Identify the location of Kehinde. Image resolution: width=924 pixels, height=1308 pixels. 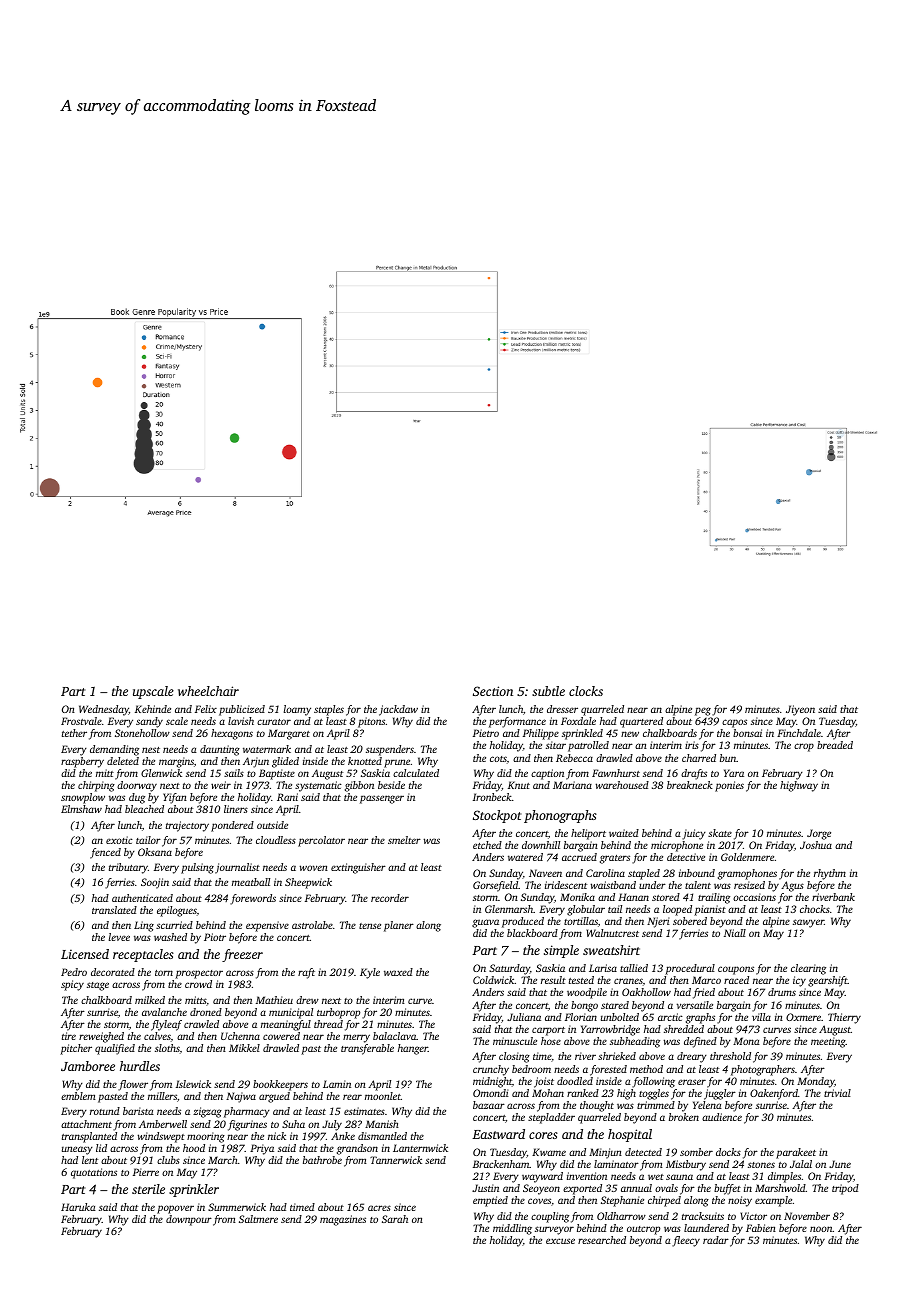
(153, 709).
